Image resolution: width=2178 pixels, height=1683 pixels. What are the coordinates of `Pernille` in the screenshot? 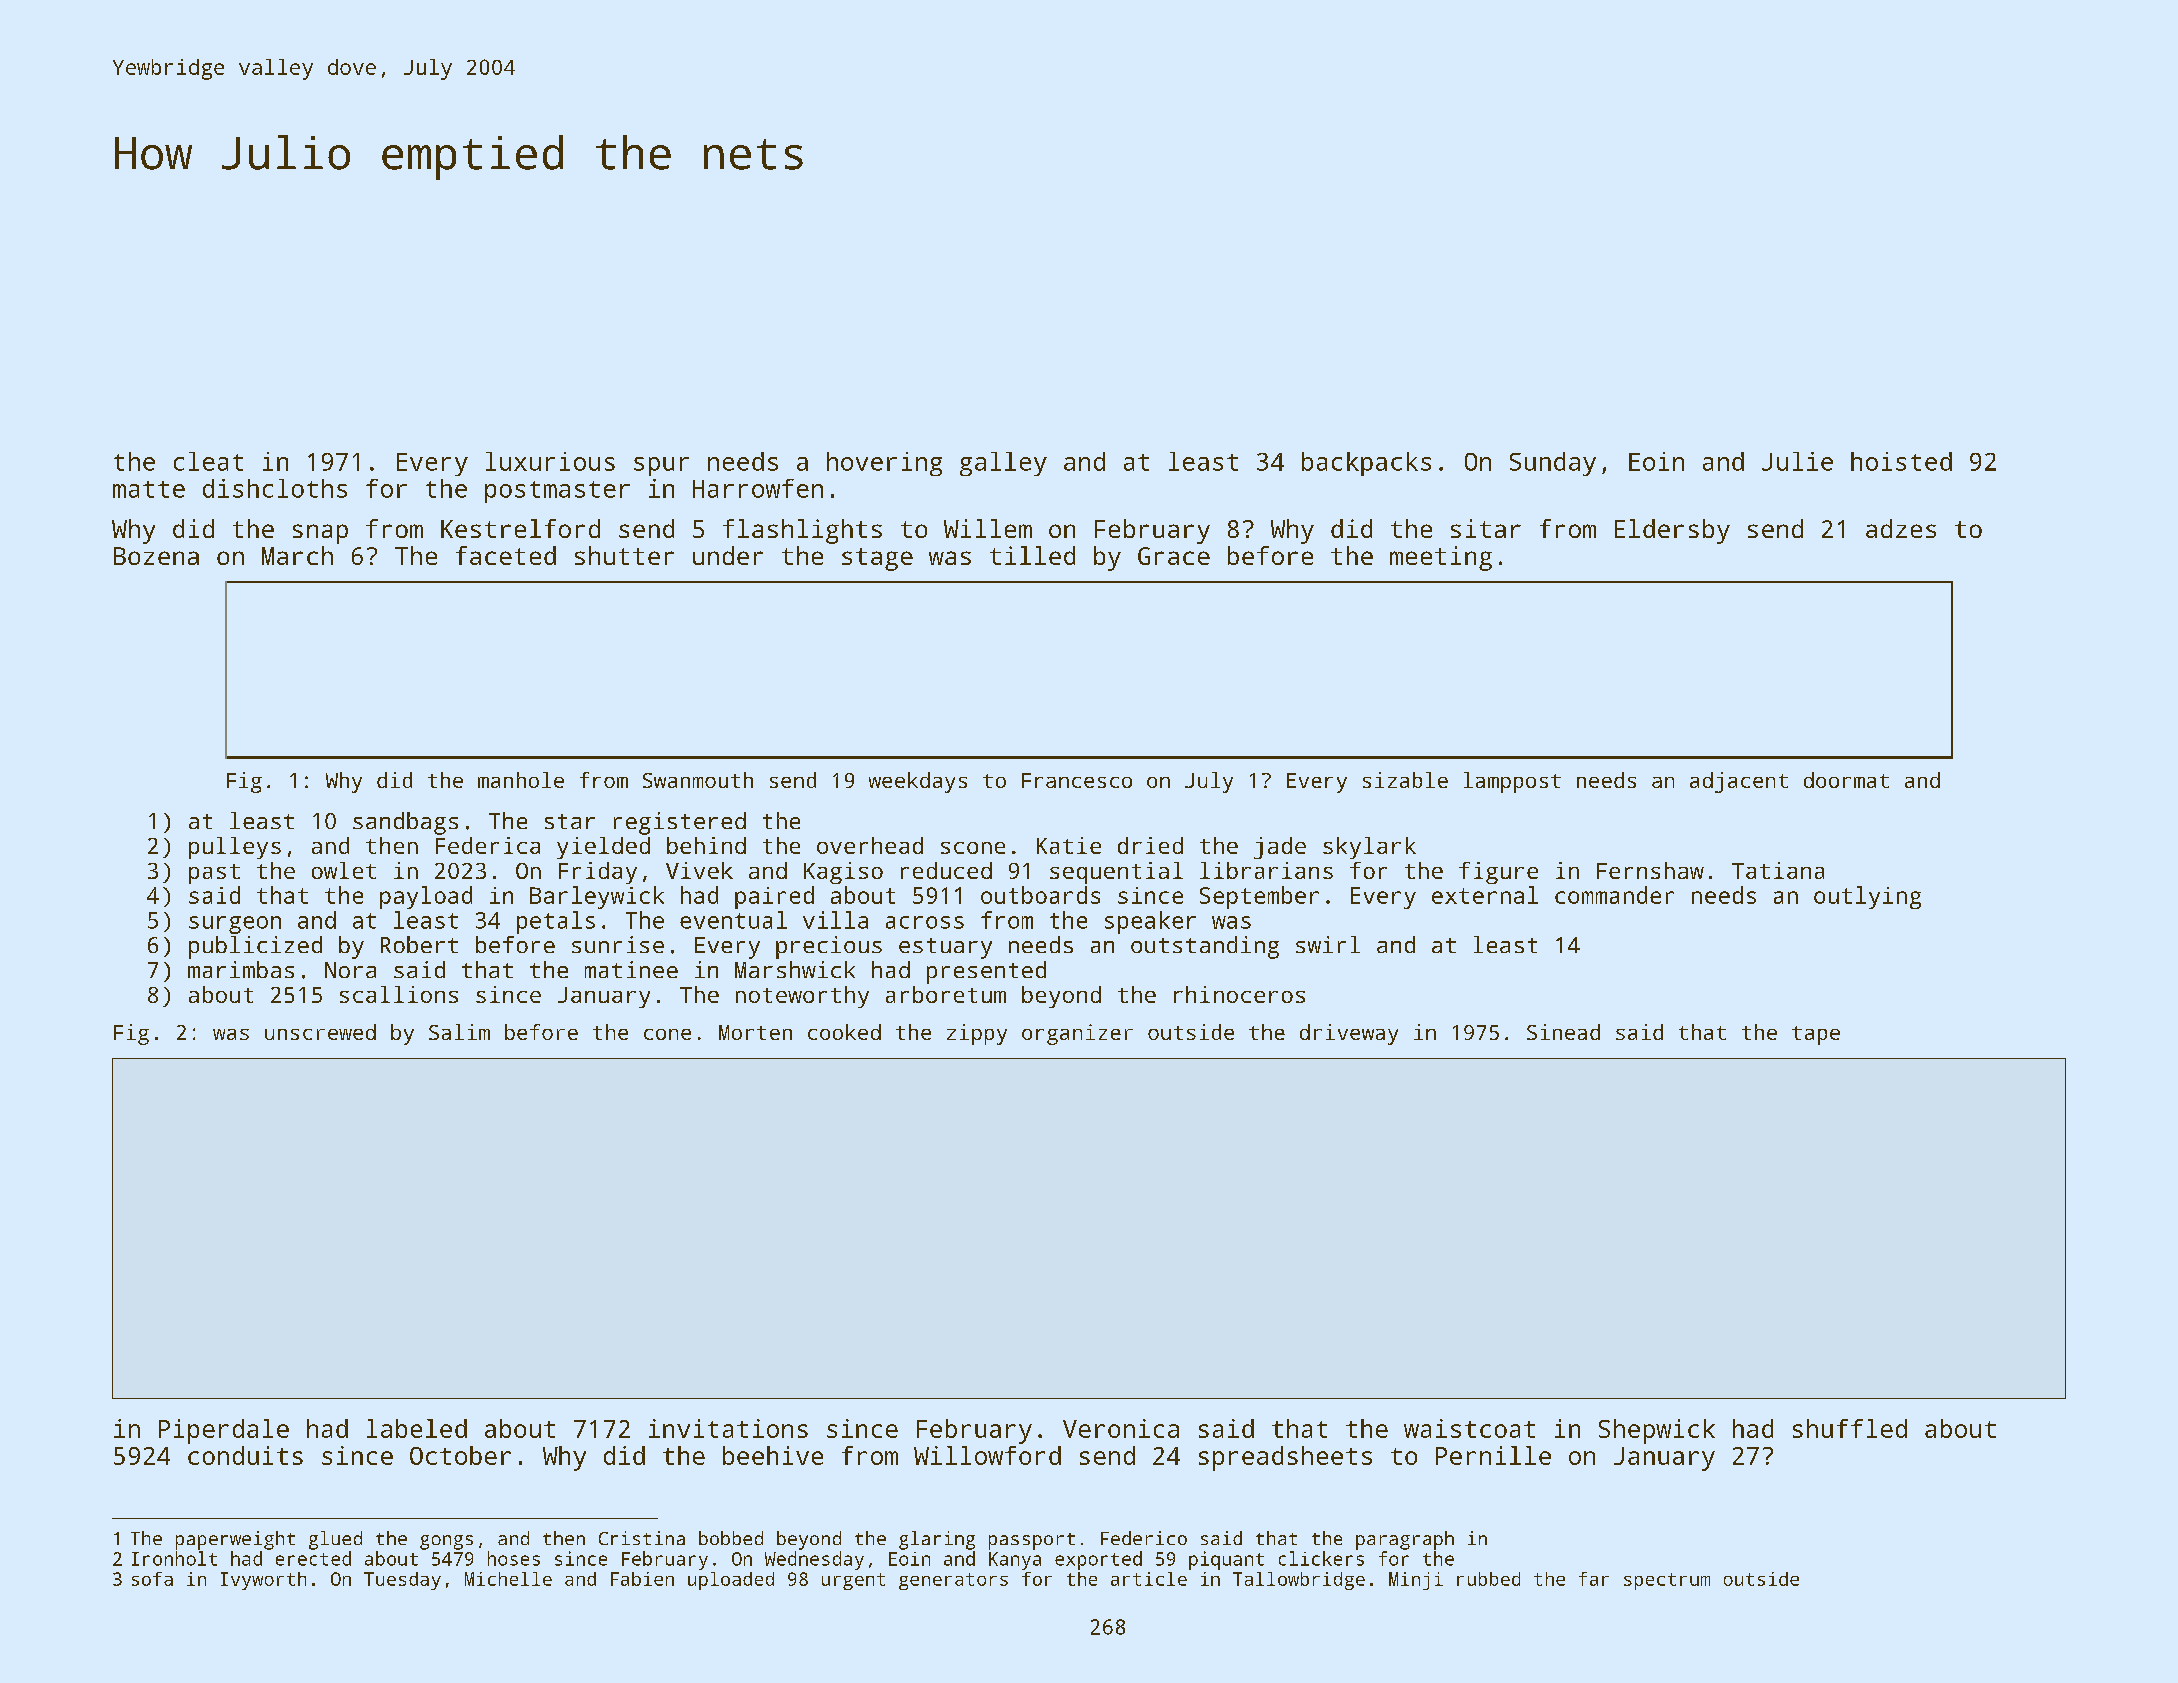 It's located at (1493, 1455).
